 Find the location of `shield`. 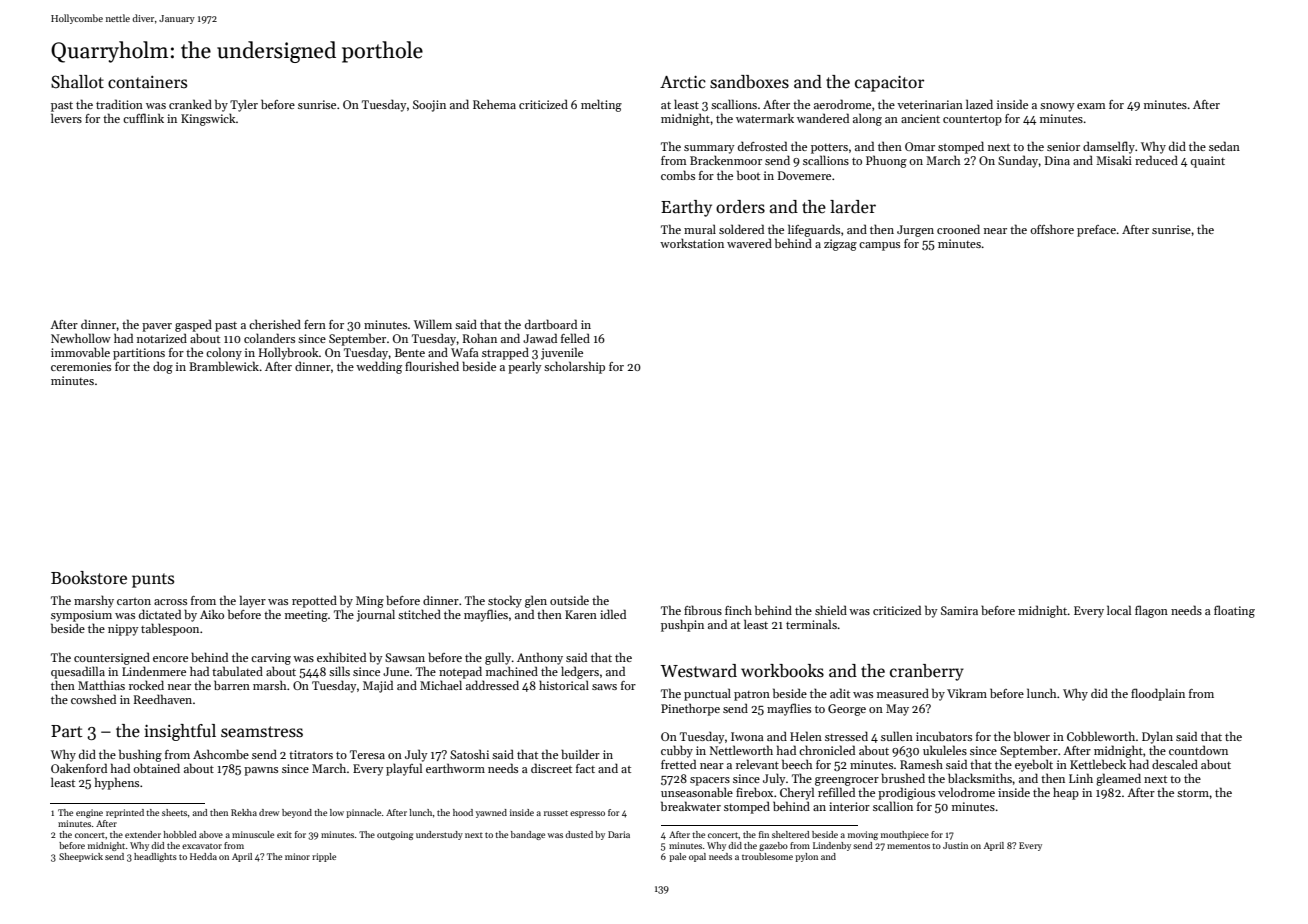

shield is located at coordinates (831, 610).
